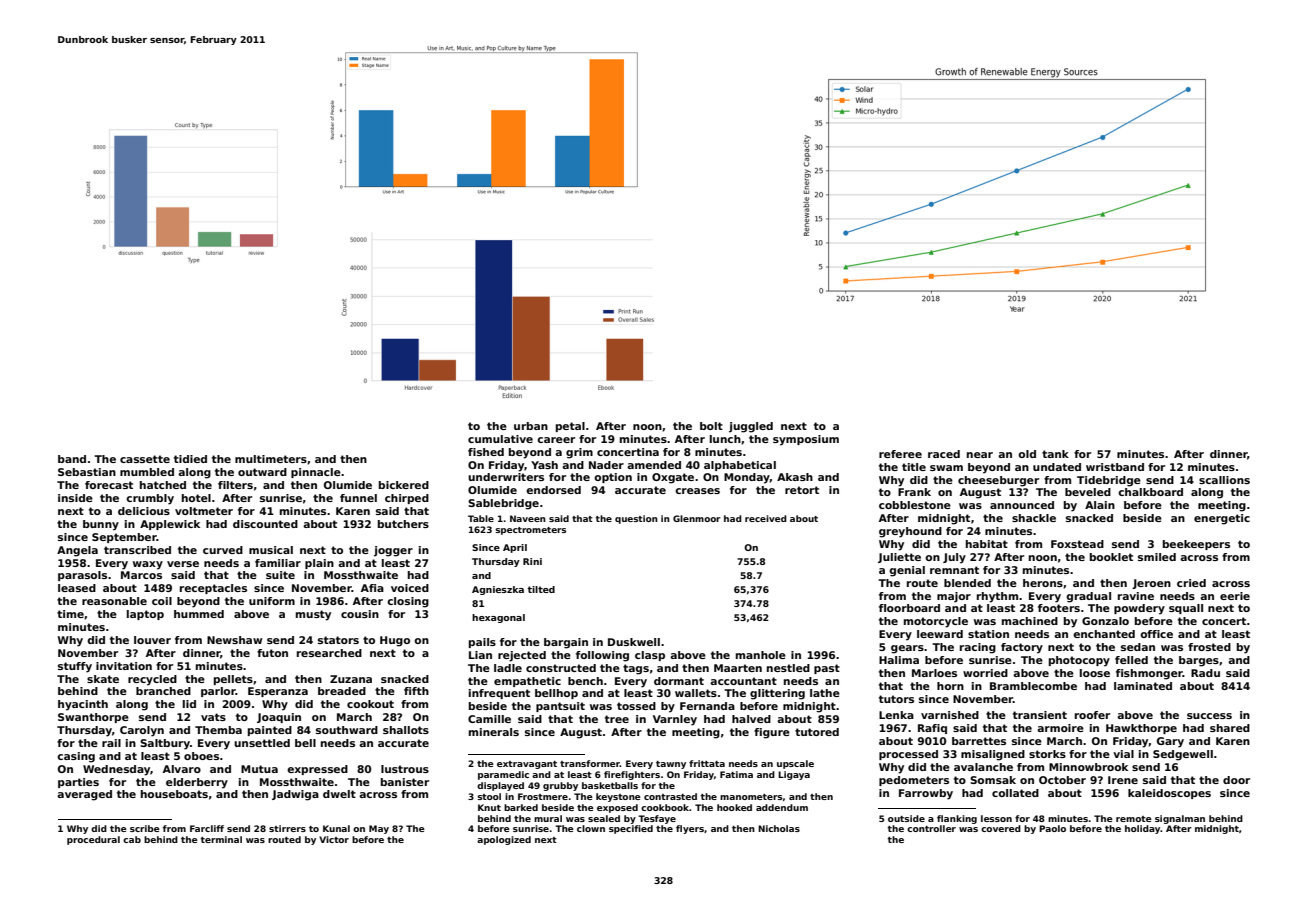 The height and width of the screenshot is (924, 1308). I want to click on cassette, so click(145, 459).
